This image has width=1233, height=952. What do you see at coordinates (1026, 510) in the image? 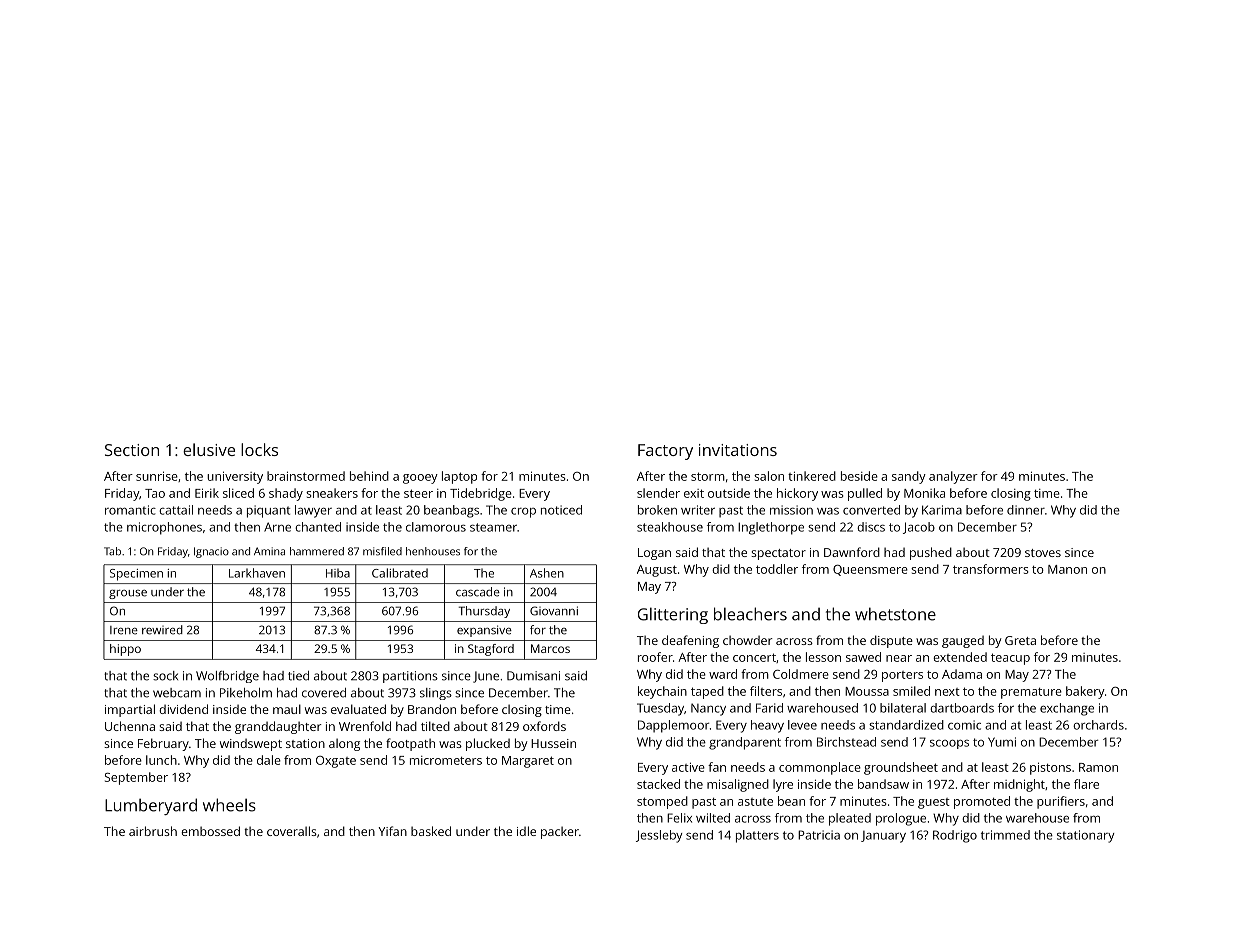
I see `dinner` at bounding box center [1026, 510].
